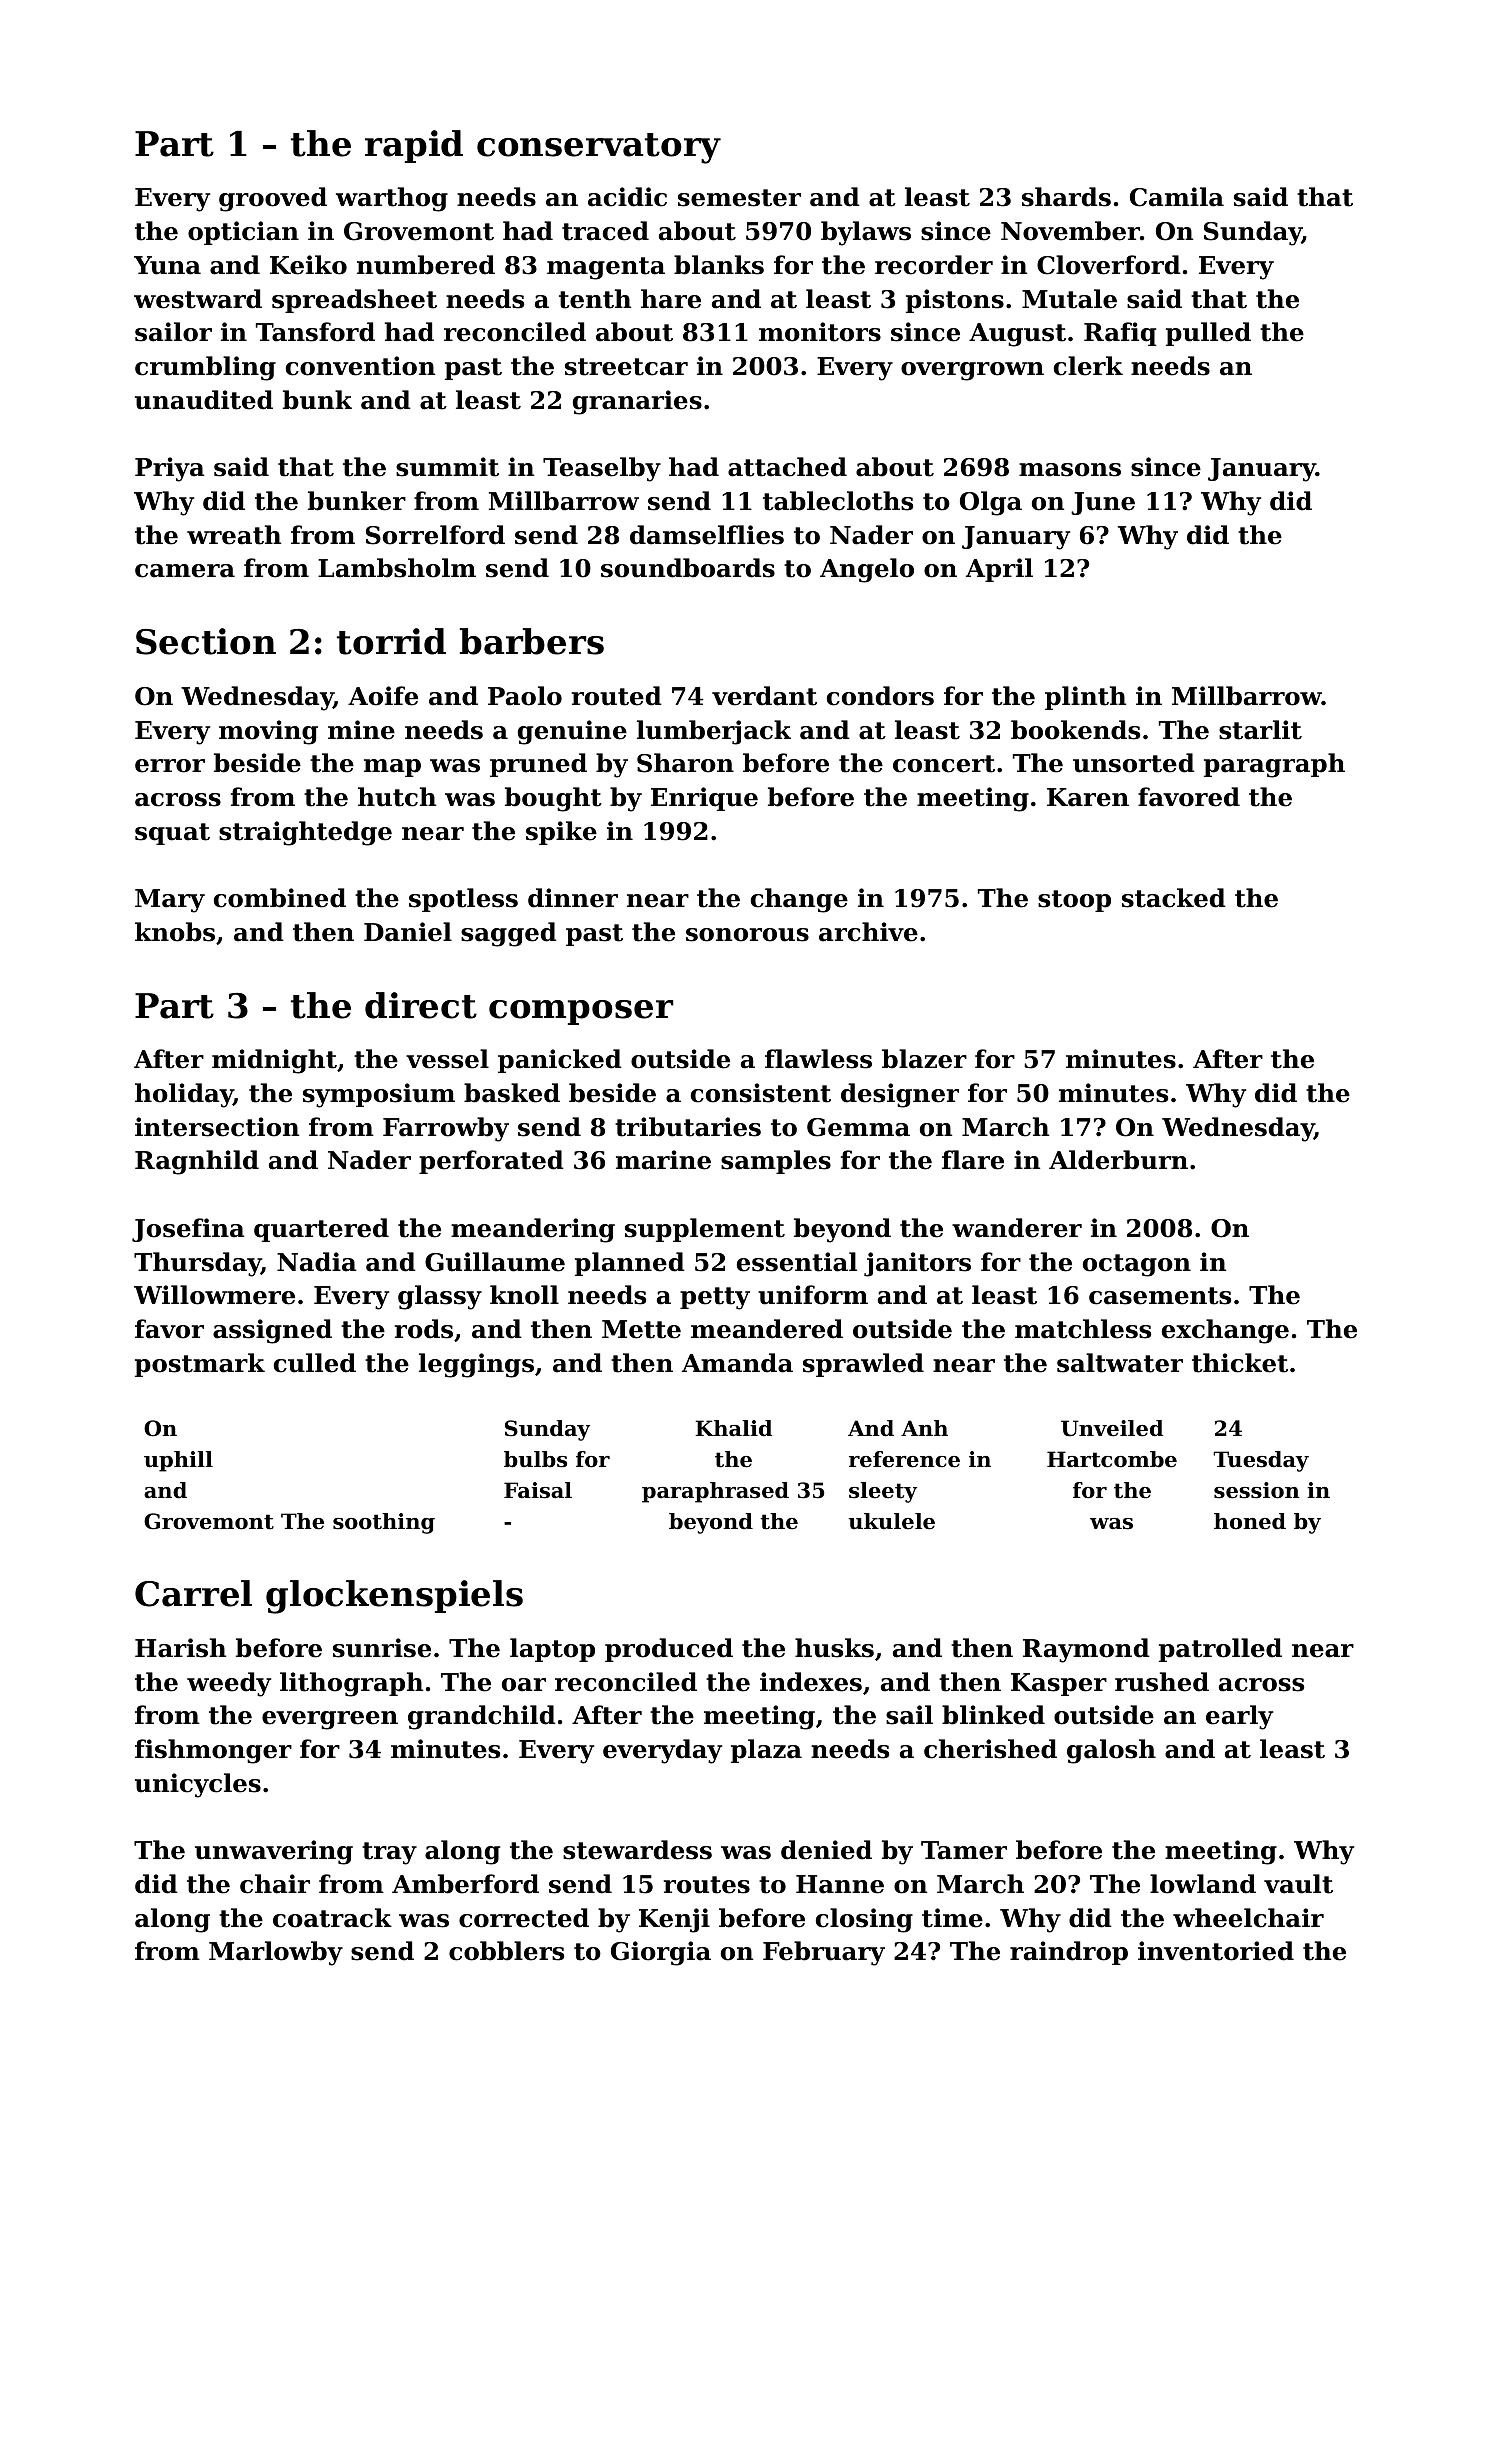  I want to click on semester, so click(739, 198).
